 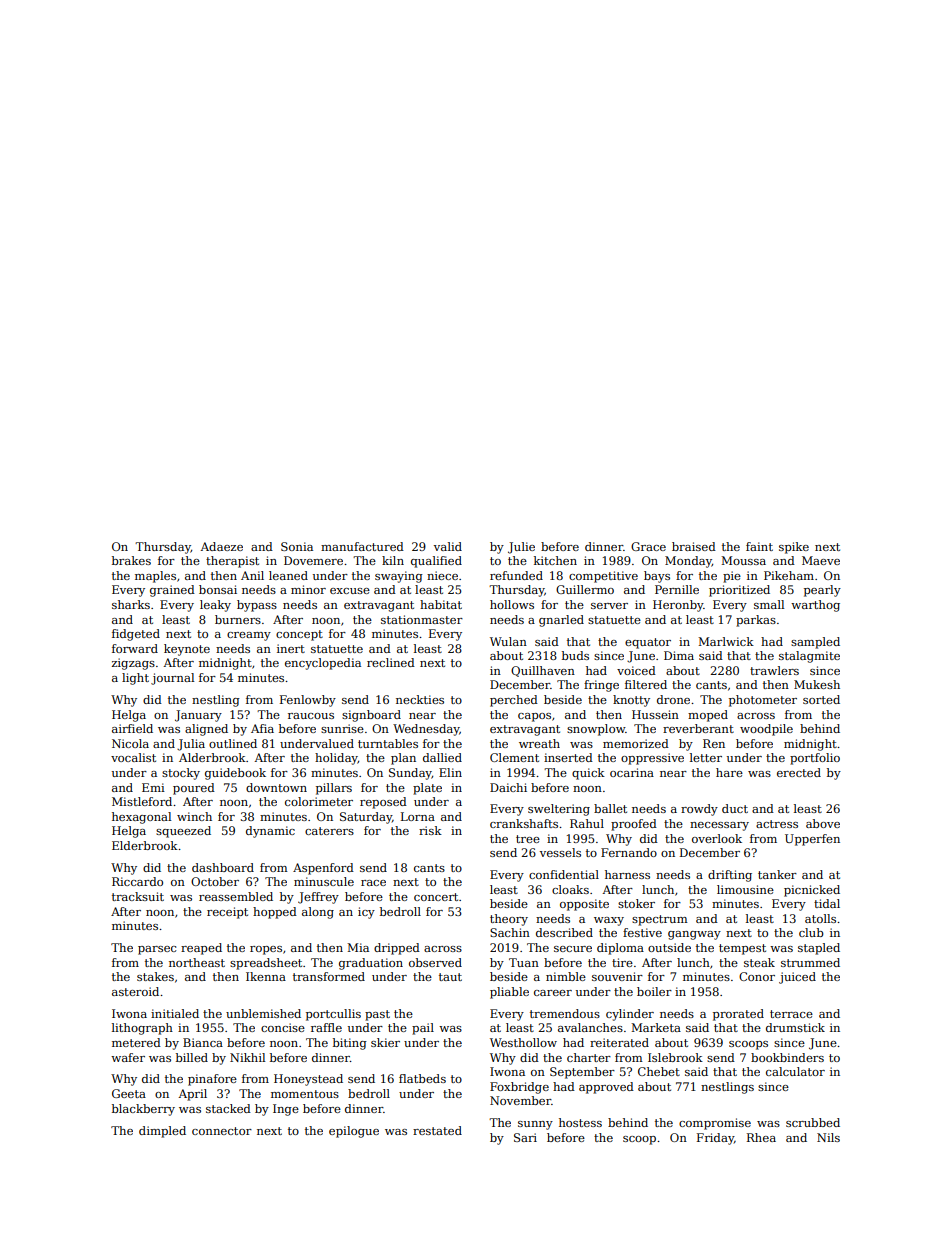 What do you see at coordinates (297, 546) in the page?
I see `Sonia` at bounding box center [297, 546].
